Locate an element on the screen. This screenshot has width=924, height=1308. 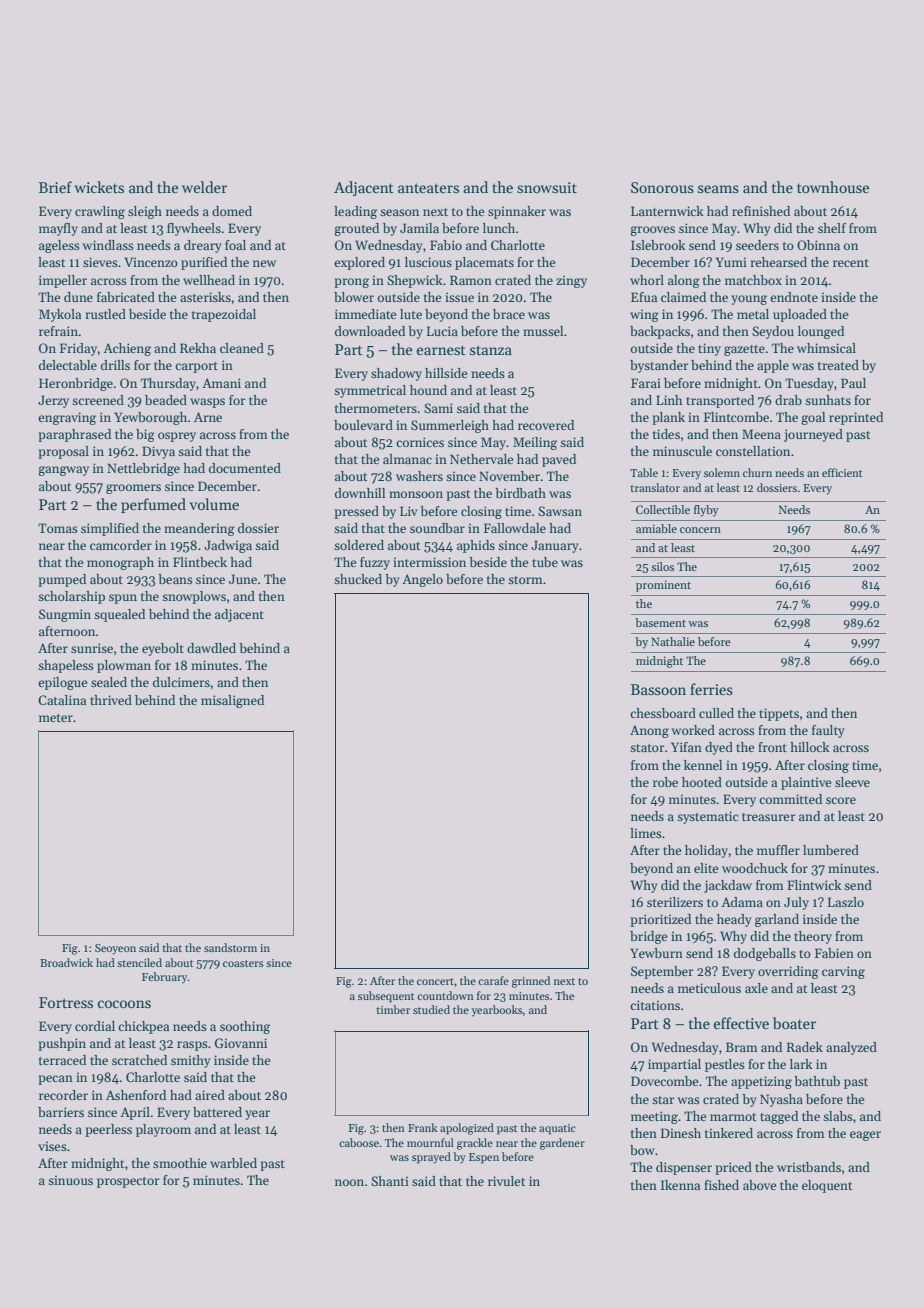
Obinna is located at coordinates (818, 245).
